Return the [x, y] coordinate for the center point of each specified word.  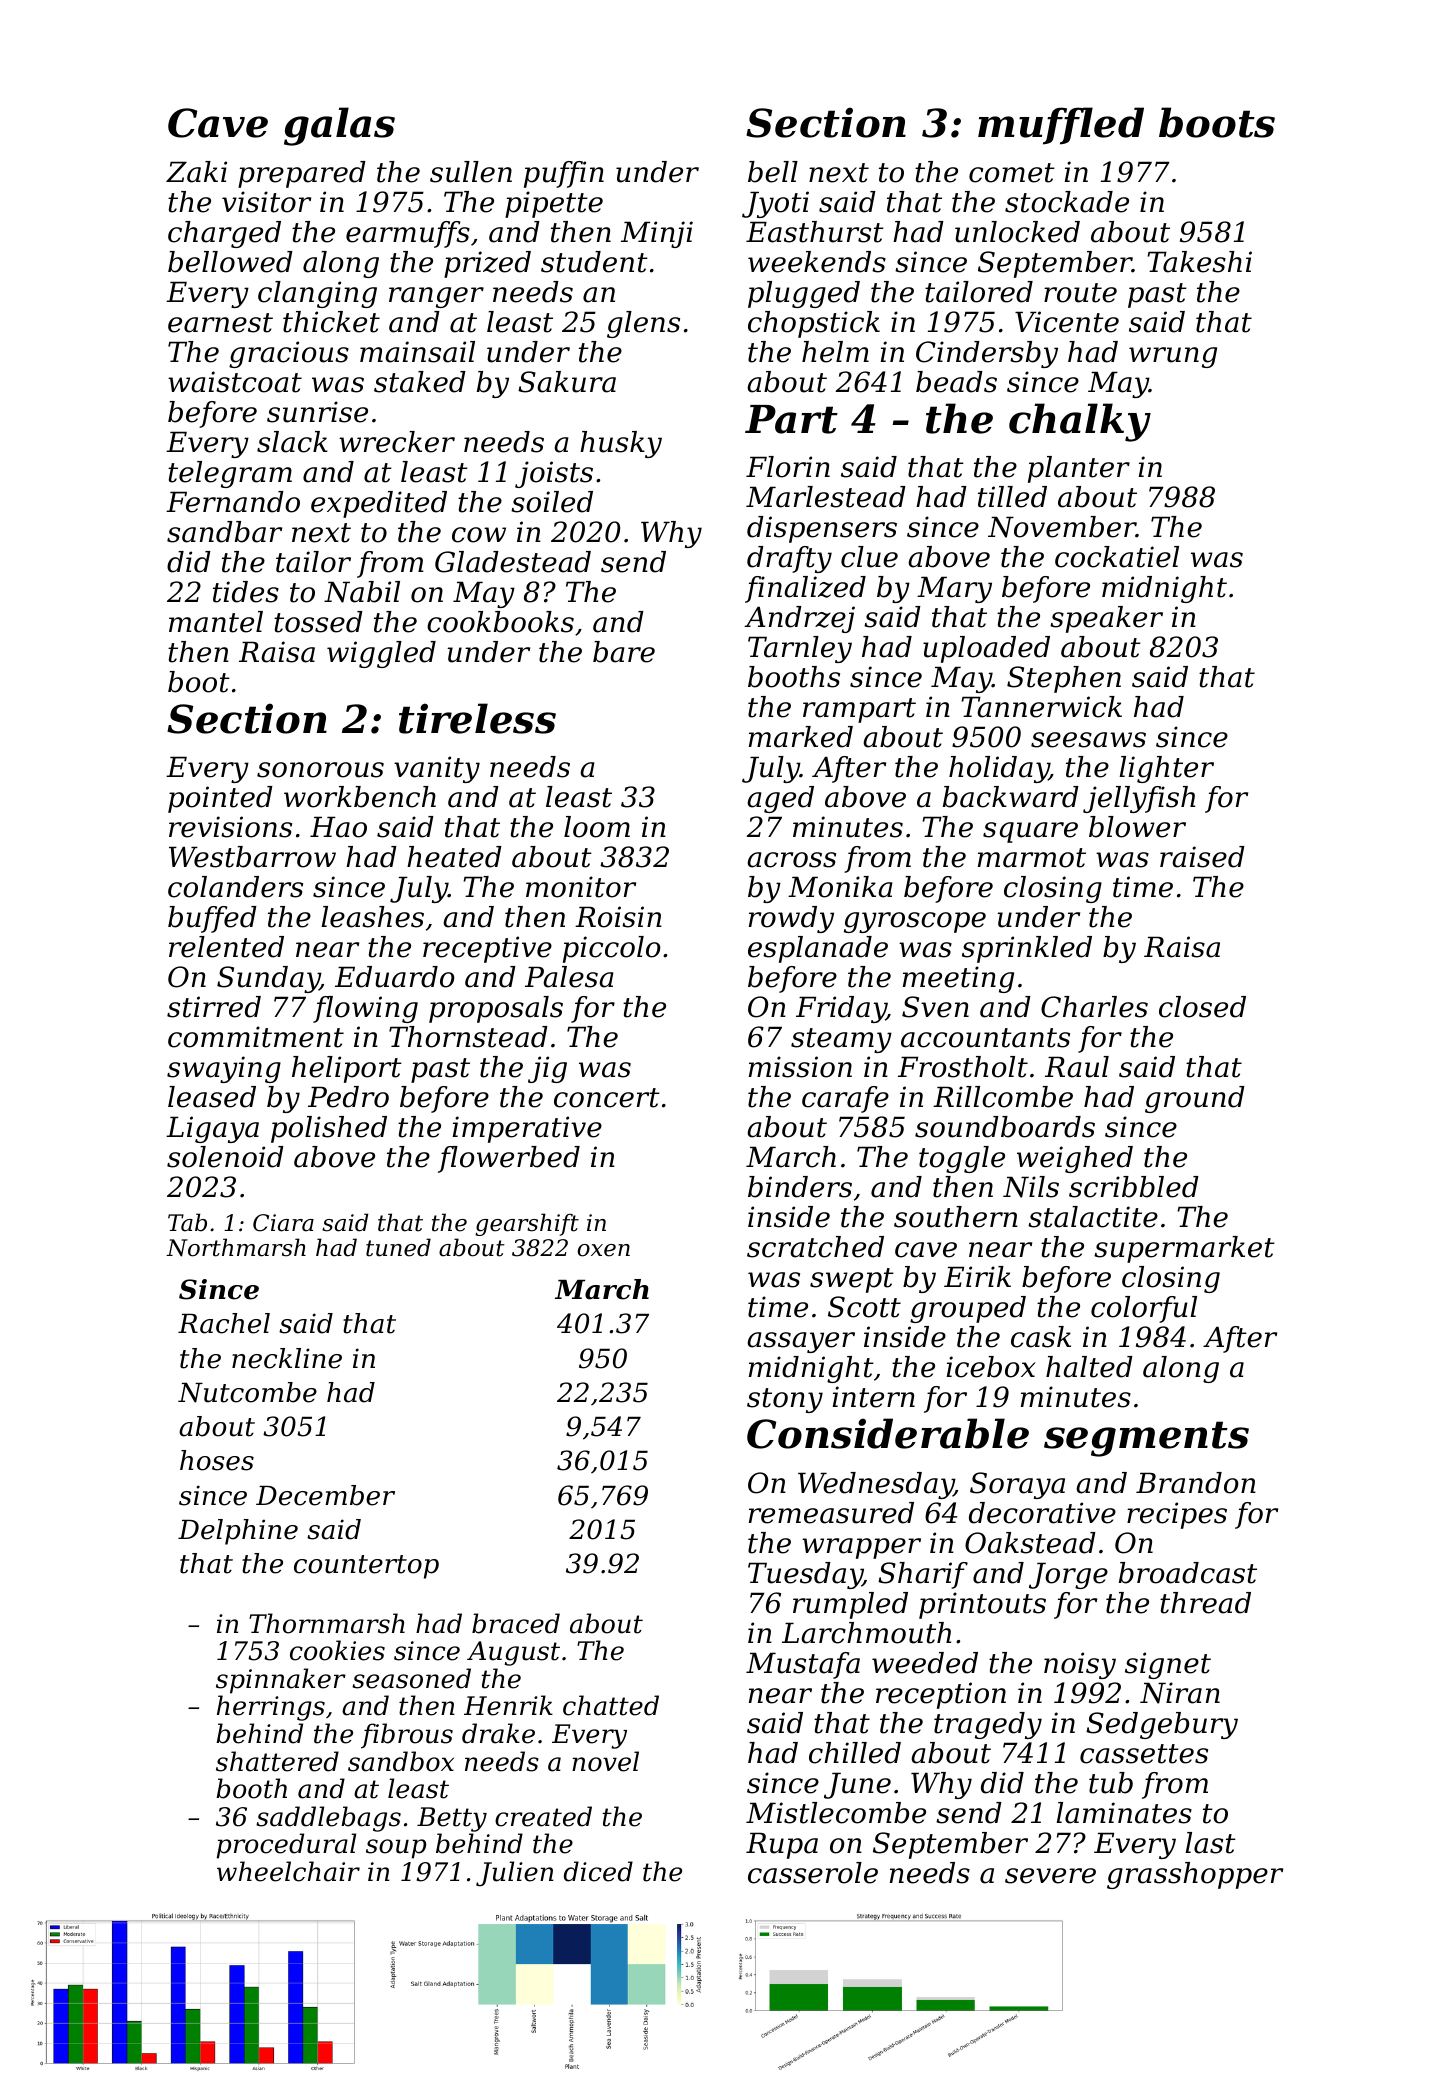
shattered [277, 1761]
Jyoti [775, 204]
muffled [1061, 126]
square [1030, 832]
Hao [338, 827]
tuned [398, 1247]
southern [956, 1217]
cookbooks [500, 622]
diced [598, 1871]
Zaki [196, 172]
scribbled [1134, 1187]
